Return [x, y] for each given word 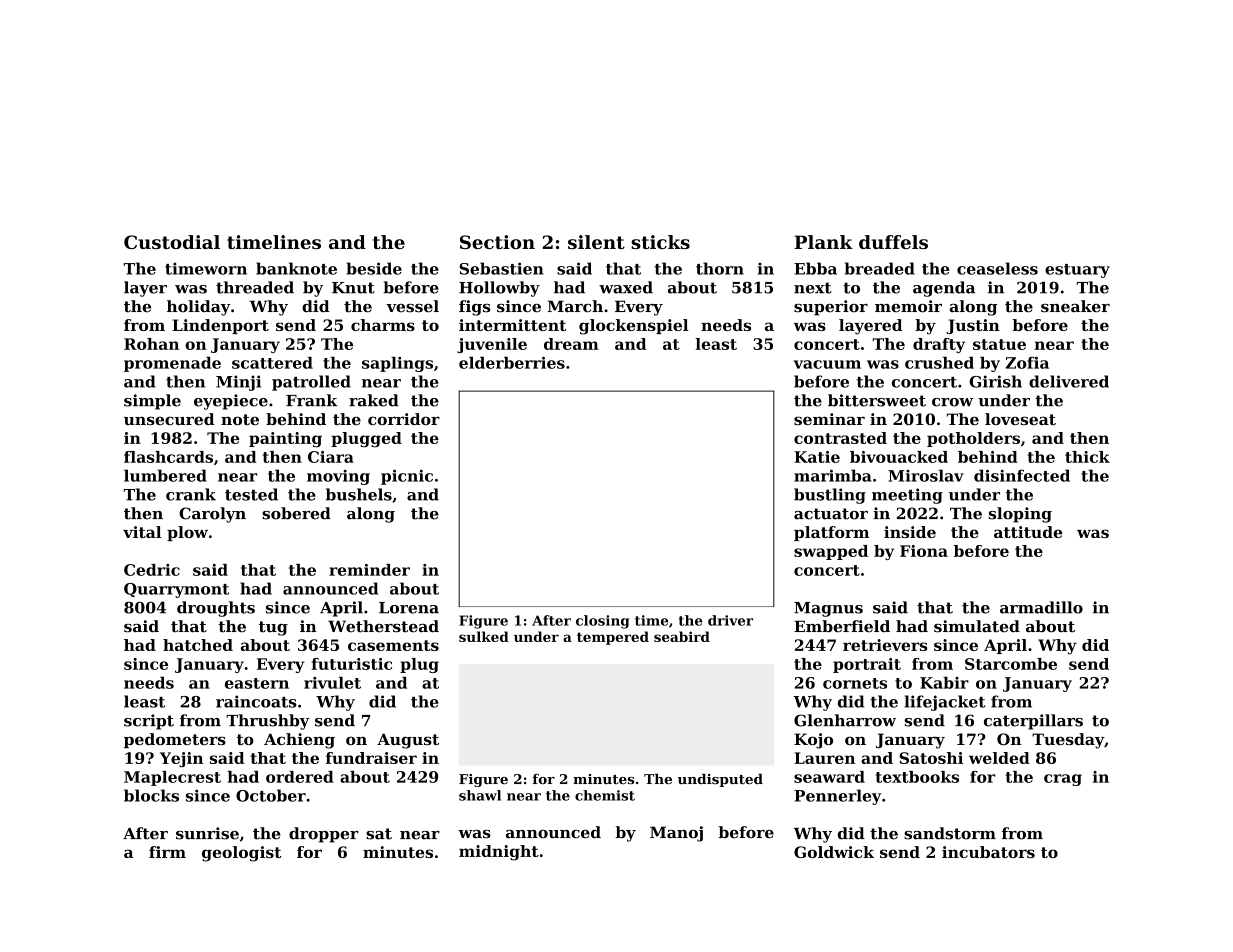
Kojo [813, 741]
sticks [660, 242]
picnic [407, 477]
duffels [893, 242]
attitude [1028, 532]
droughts [216, 609]
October [271, 795]
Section [497, 242]
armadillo [1041, 607]
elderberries [512, 362]
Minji [238, 383]
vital [142, 532]
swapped [831, 552]
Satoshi [931, 758]
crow [952, 402]
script [149, 722]
